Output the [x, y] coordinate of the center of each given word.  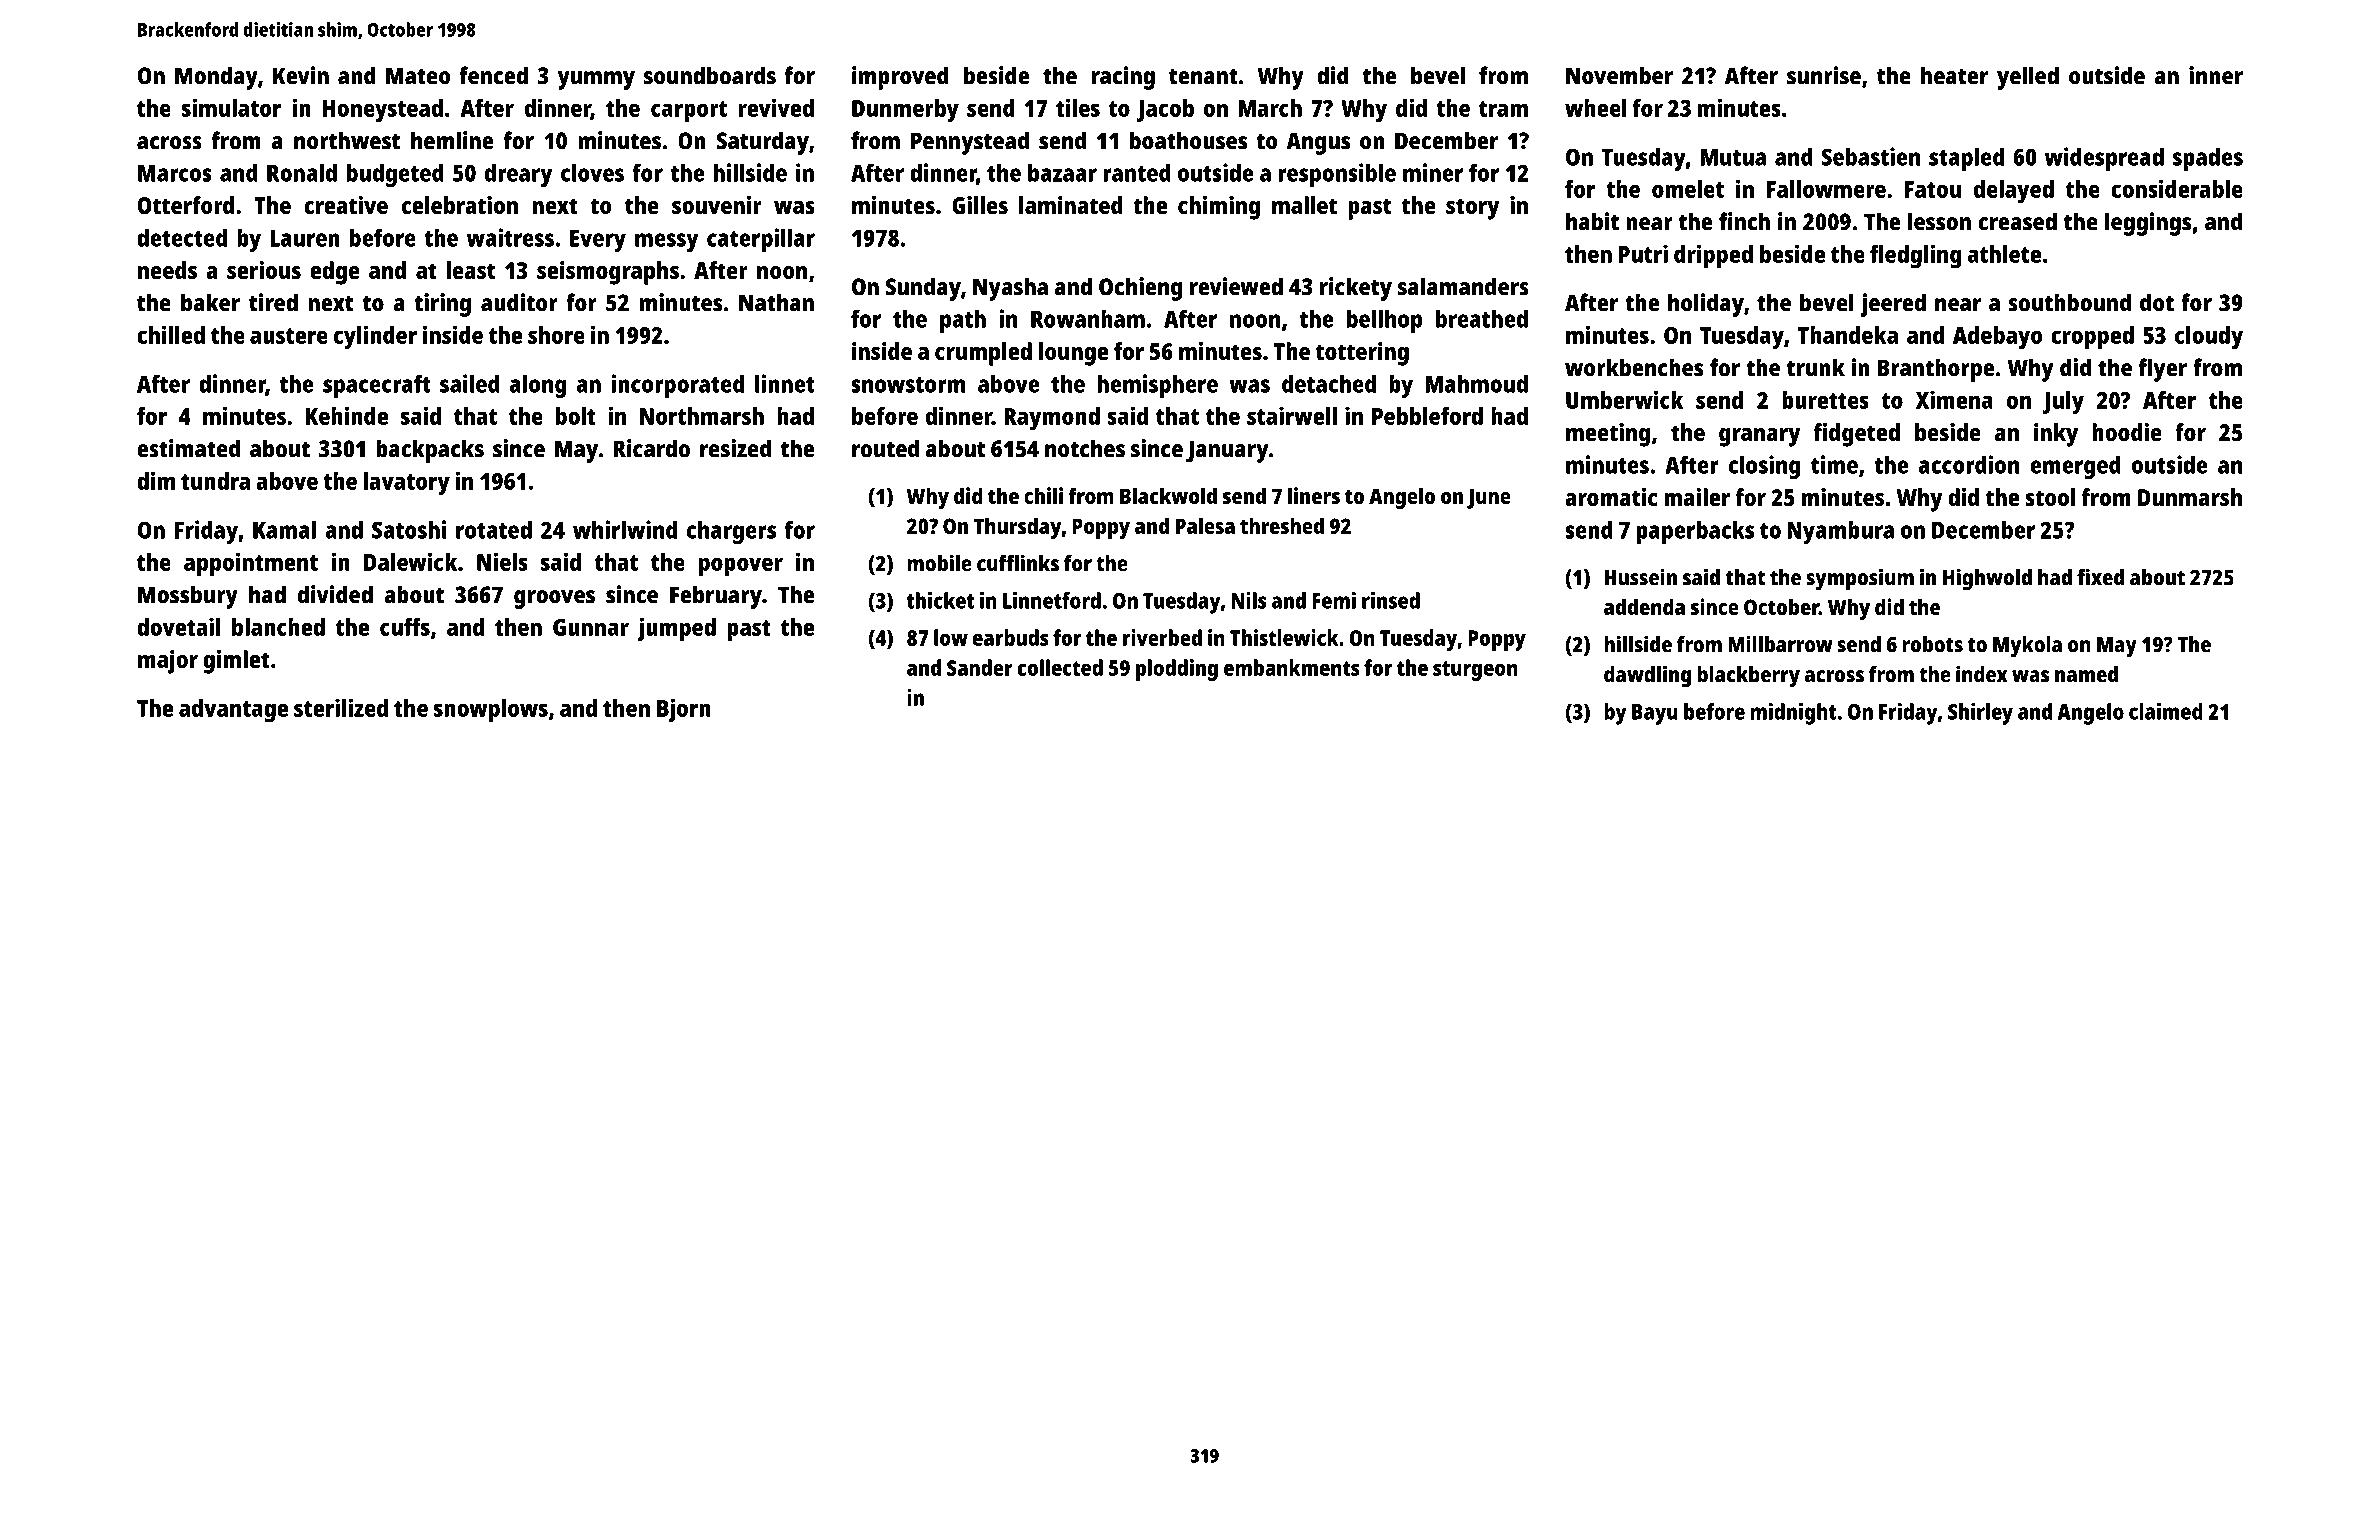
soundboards [710, 75]
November [1619, 75]
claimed [2166, 711]
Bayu [1655, 714]
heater [1954, 75]
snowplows [491, 711]
